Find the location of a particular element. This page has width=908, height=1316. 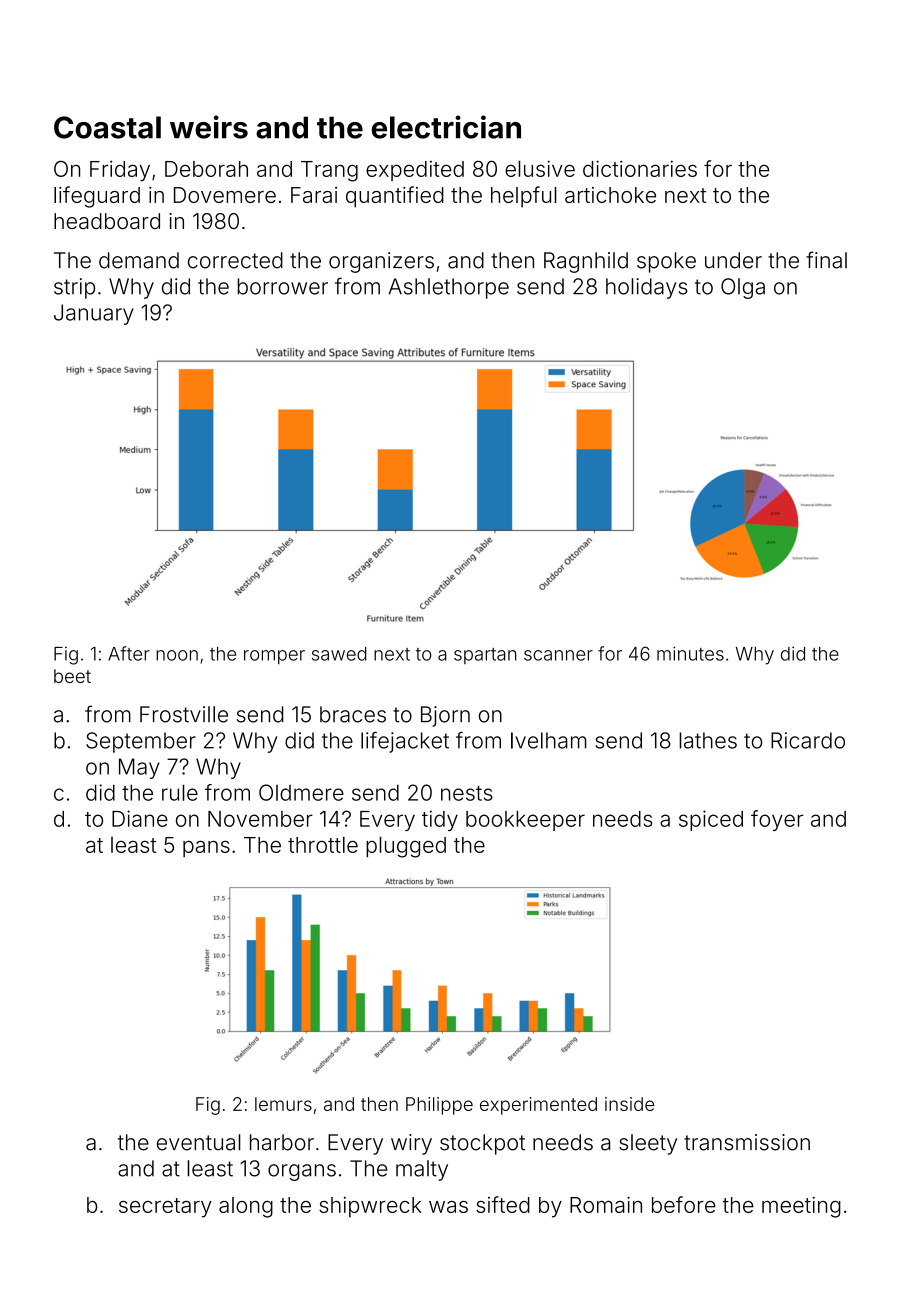

sawed is located at coordinates (339, 654).
